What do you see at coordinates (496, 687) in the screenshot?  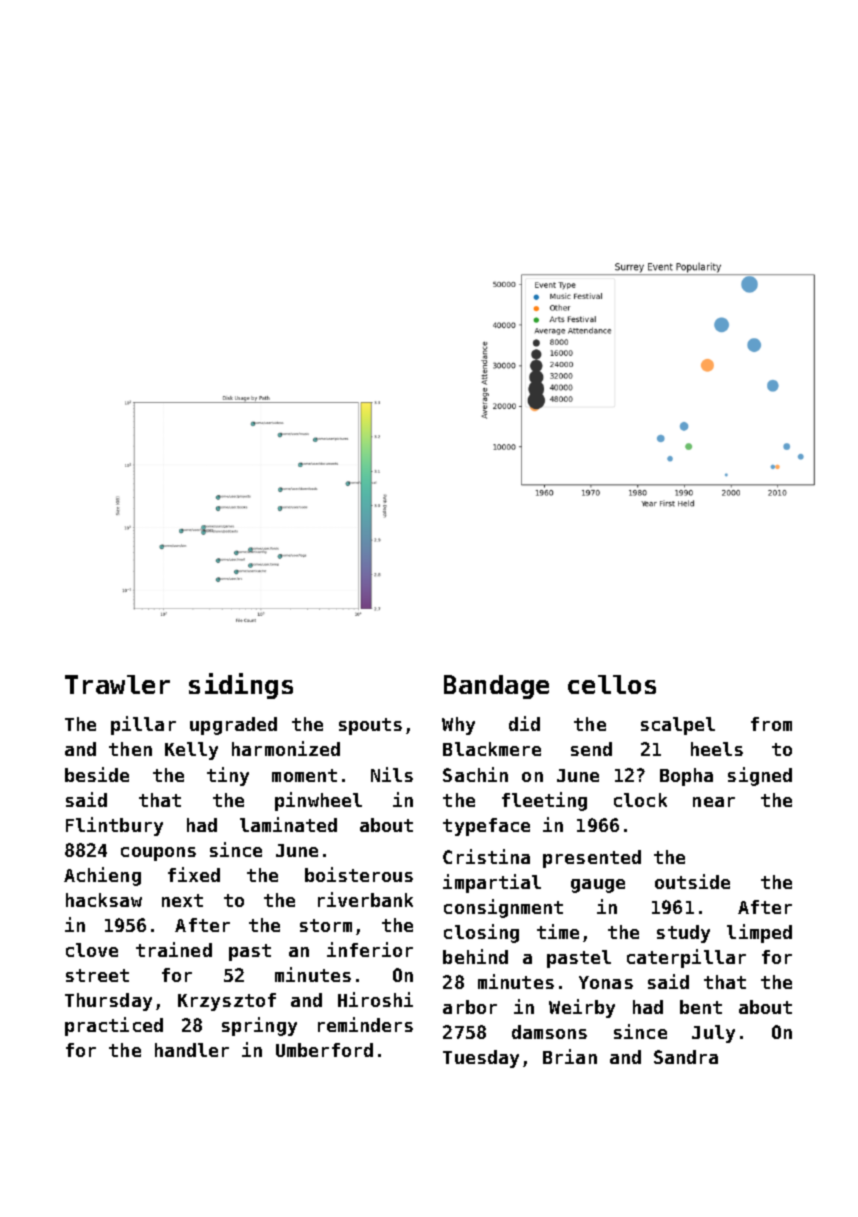 I see `Bandage` at bounding box center [496, 687].
